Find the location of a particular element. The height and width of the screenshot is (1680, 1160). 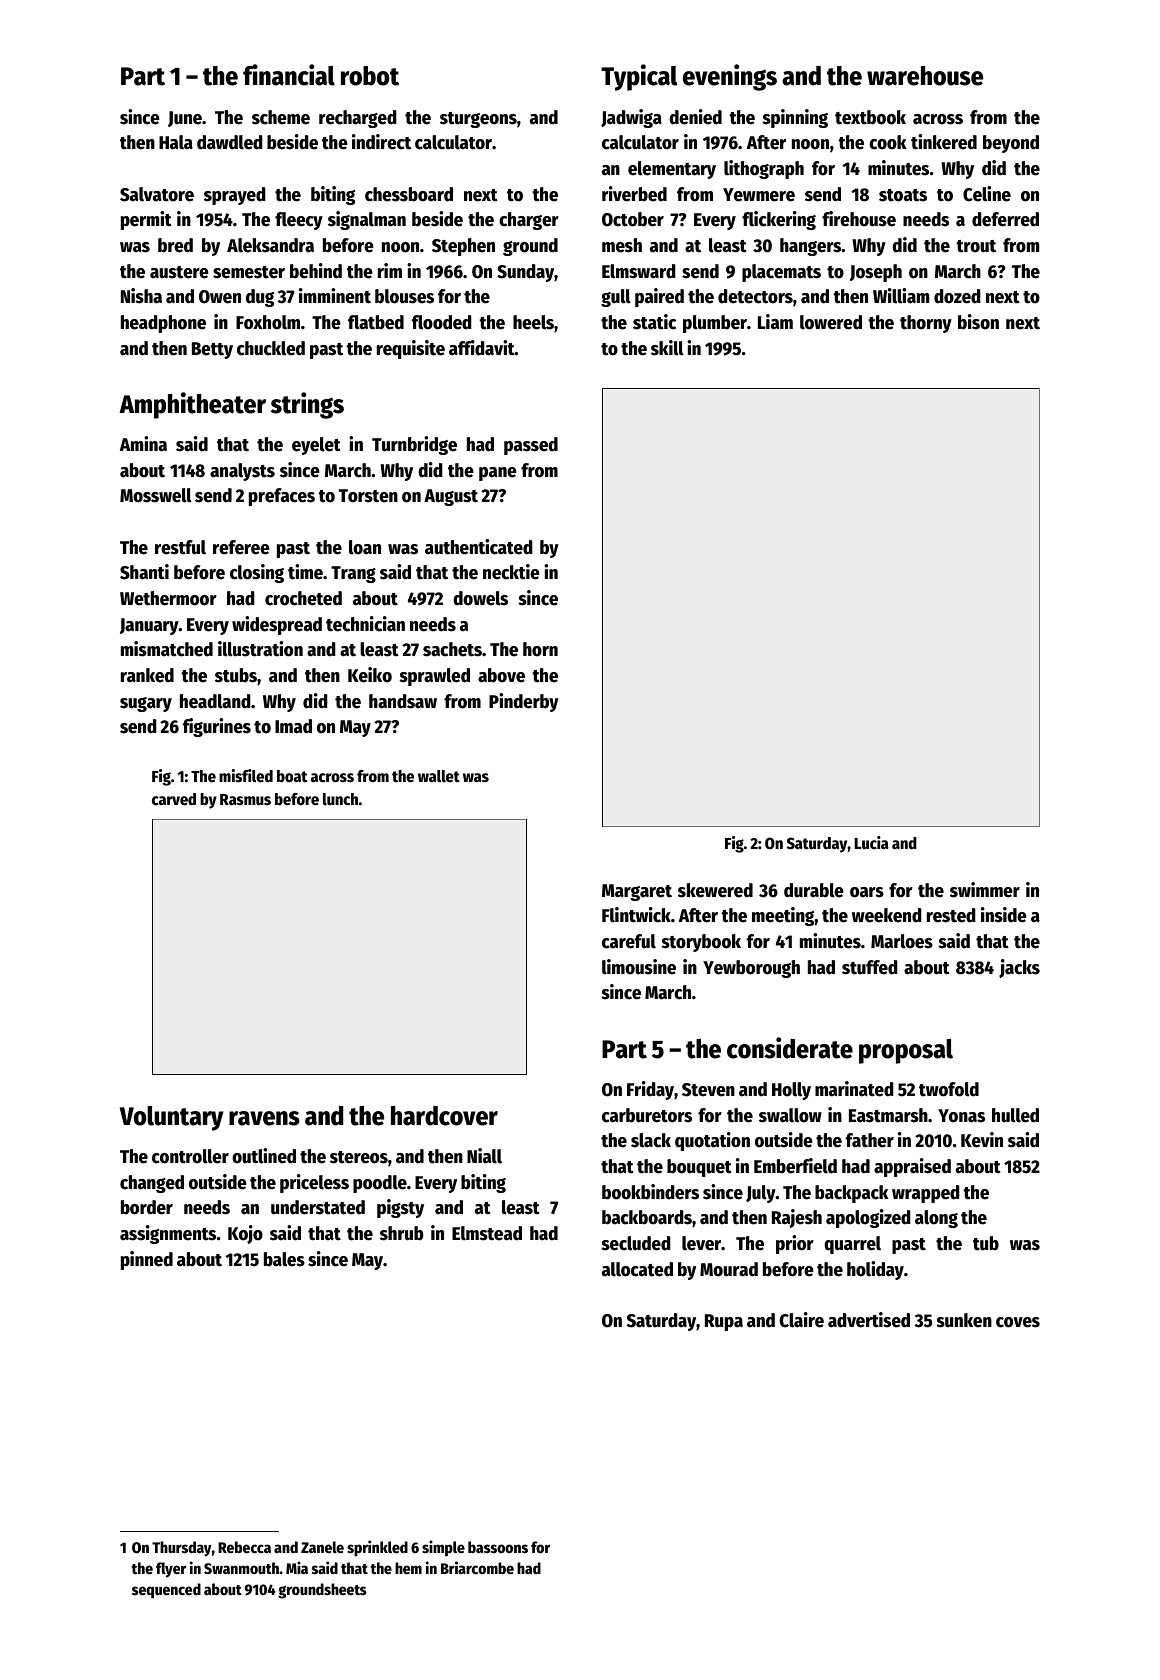

bassoons is located at coordinates (498, 1547).
